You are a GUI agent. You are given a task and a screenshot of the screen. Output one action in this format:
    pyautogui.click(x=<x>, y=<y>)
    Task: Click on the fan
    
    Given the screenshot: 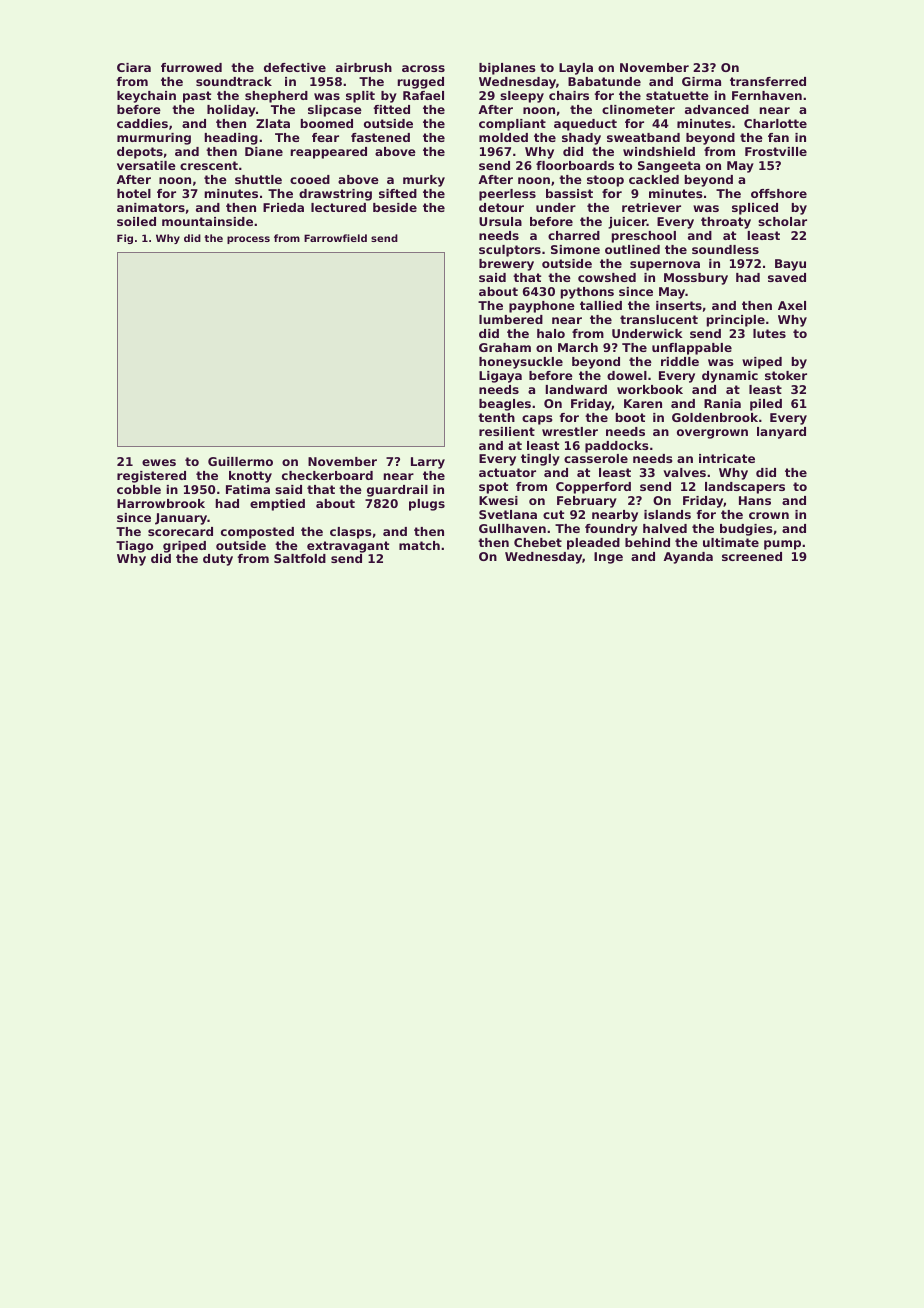 What is the action you would take?
    pyautogui.click(x=778, y=137)
